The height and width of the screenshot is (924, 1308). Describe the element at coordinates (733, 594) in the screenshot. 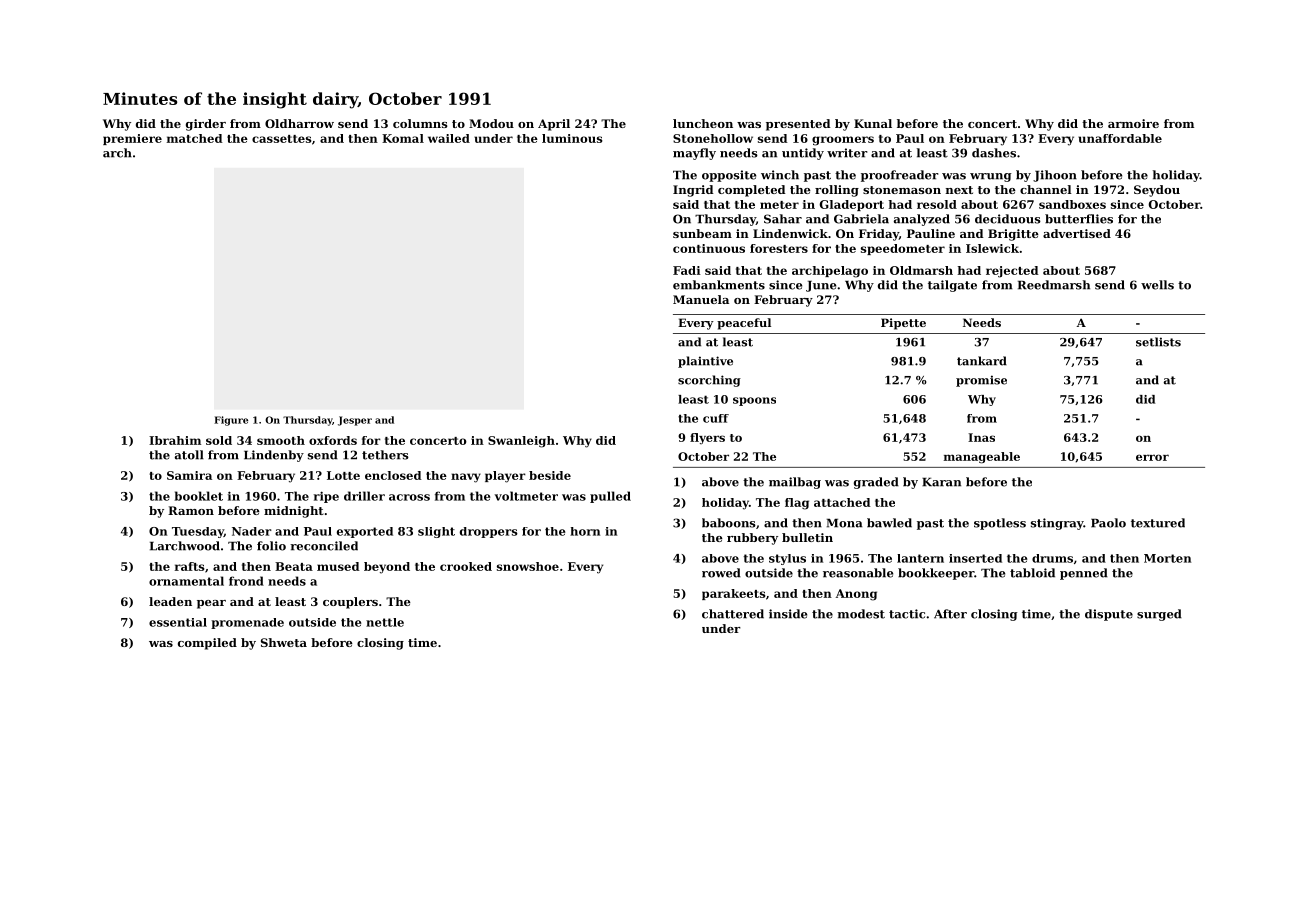

I see `parakeets` at that location.
